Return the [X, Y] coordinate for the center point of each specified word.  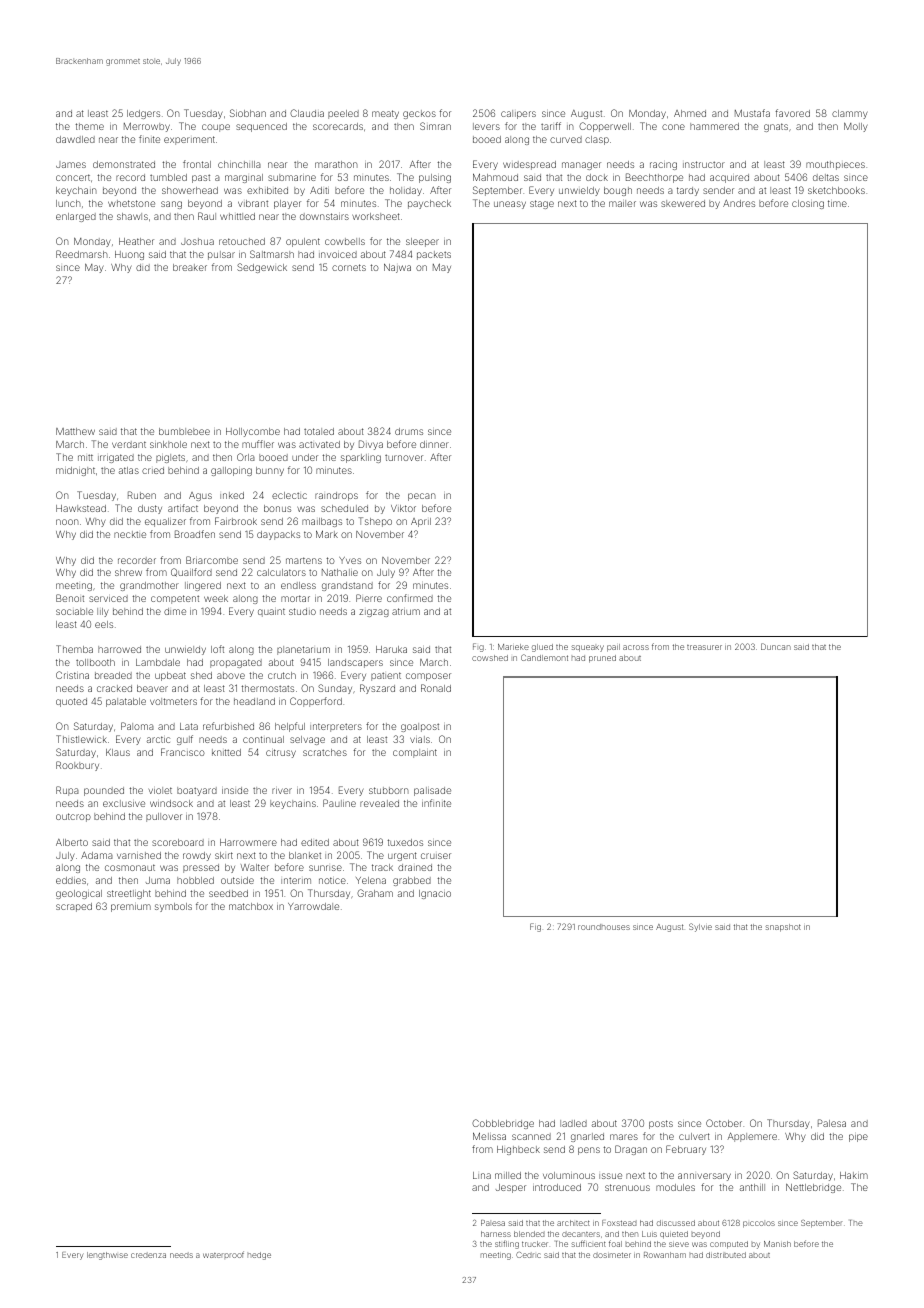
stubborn [389, 790]
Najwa [397, 268]
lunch [68, 203]
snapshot [783, 928]
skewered [683, 203]
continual [263, 739]
